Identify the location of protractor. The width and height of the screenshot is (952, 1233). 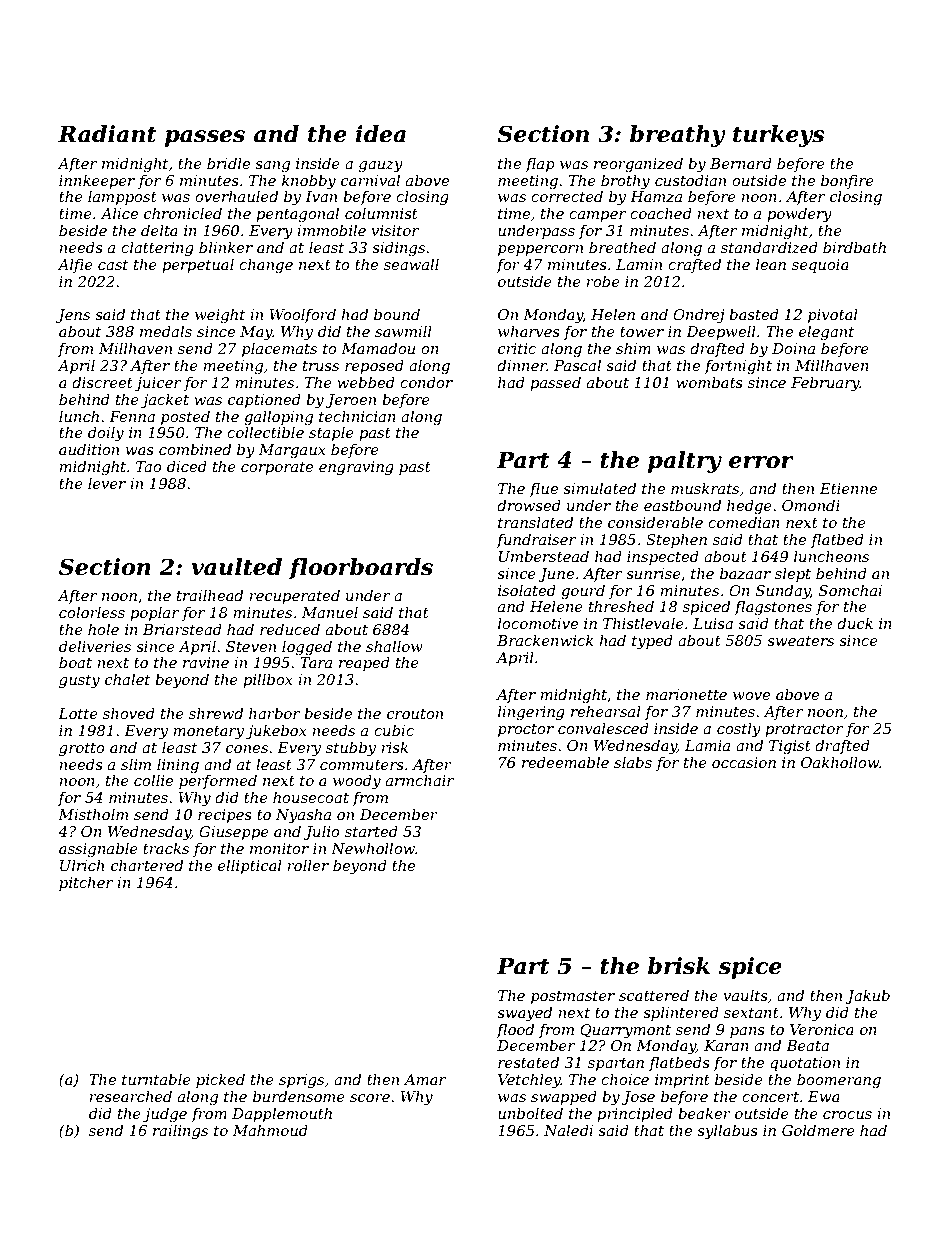
(804, 730).
